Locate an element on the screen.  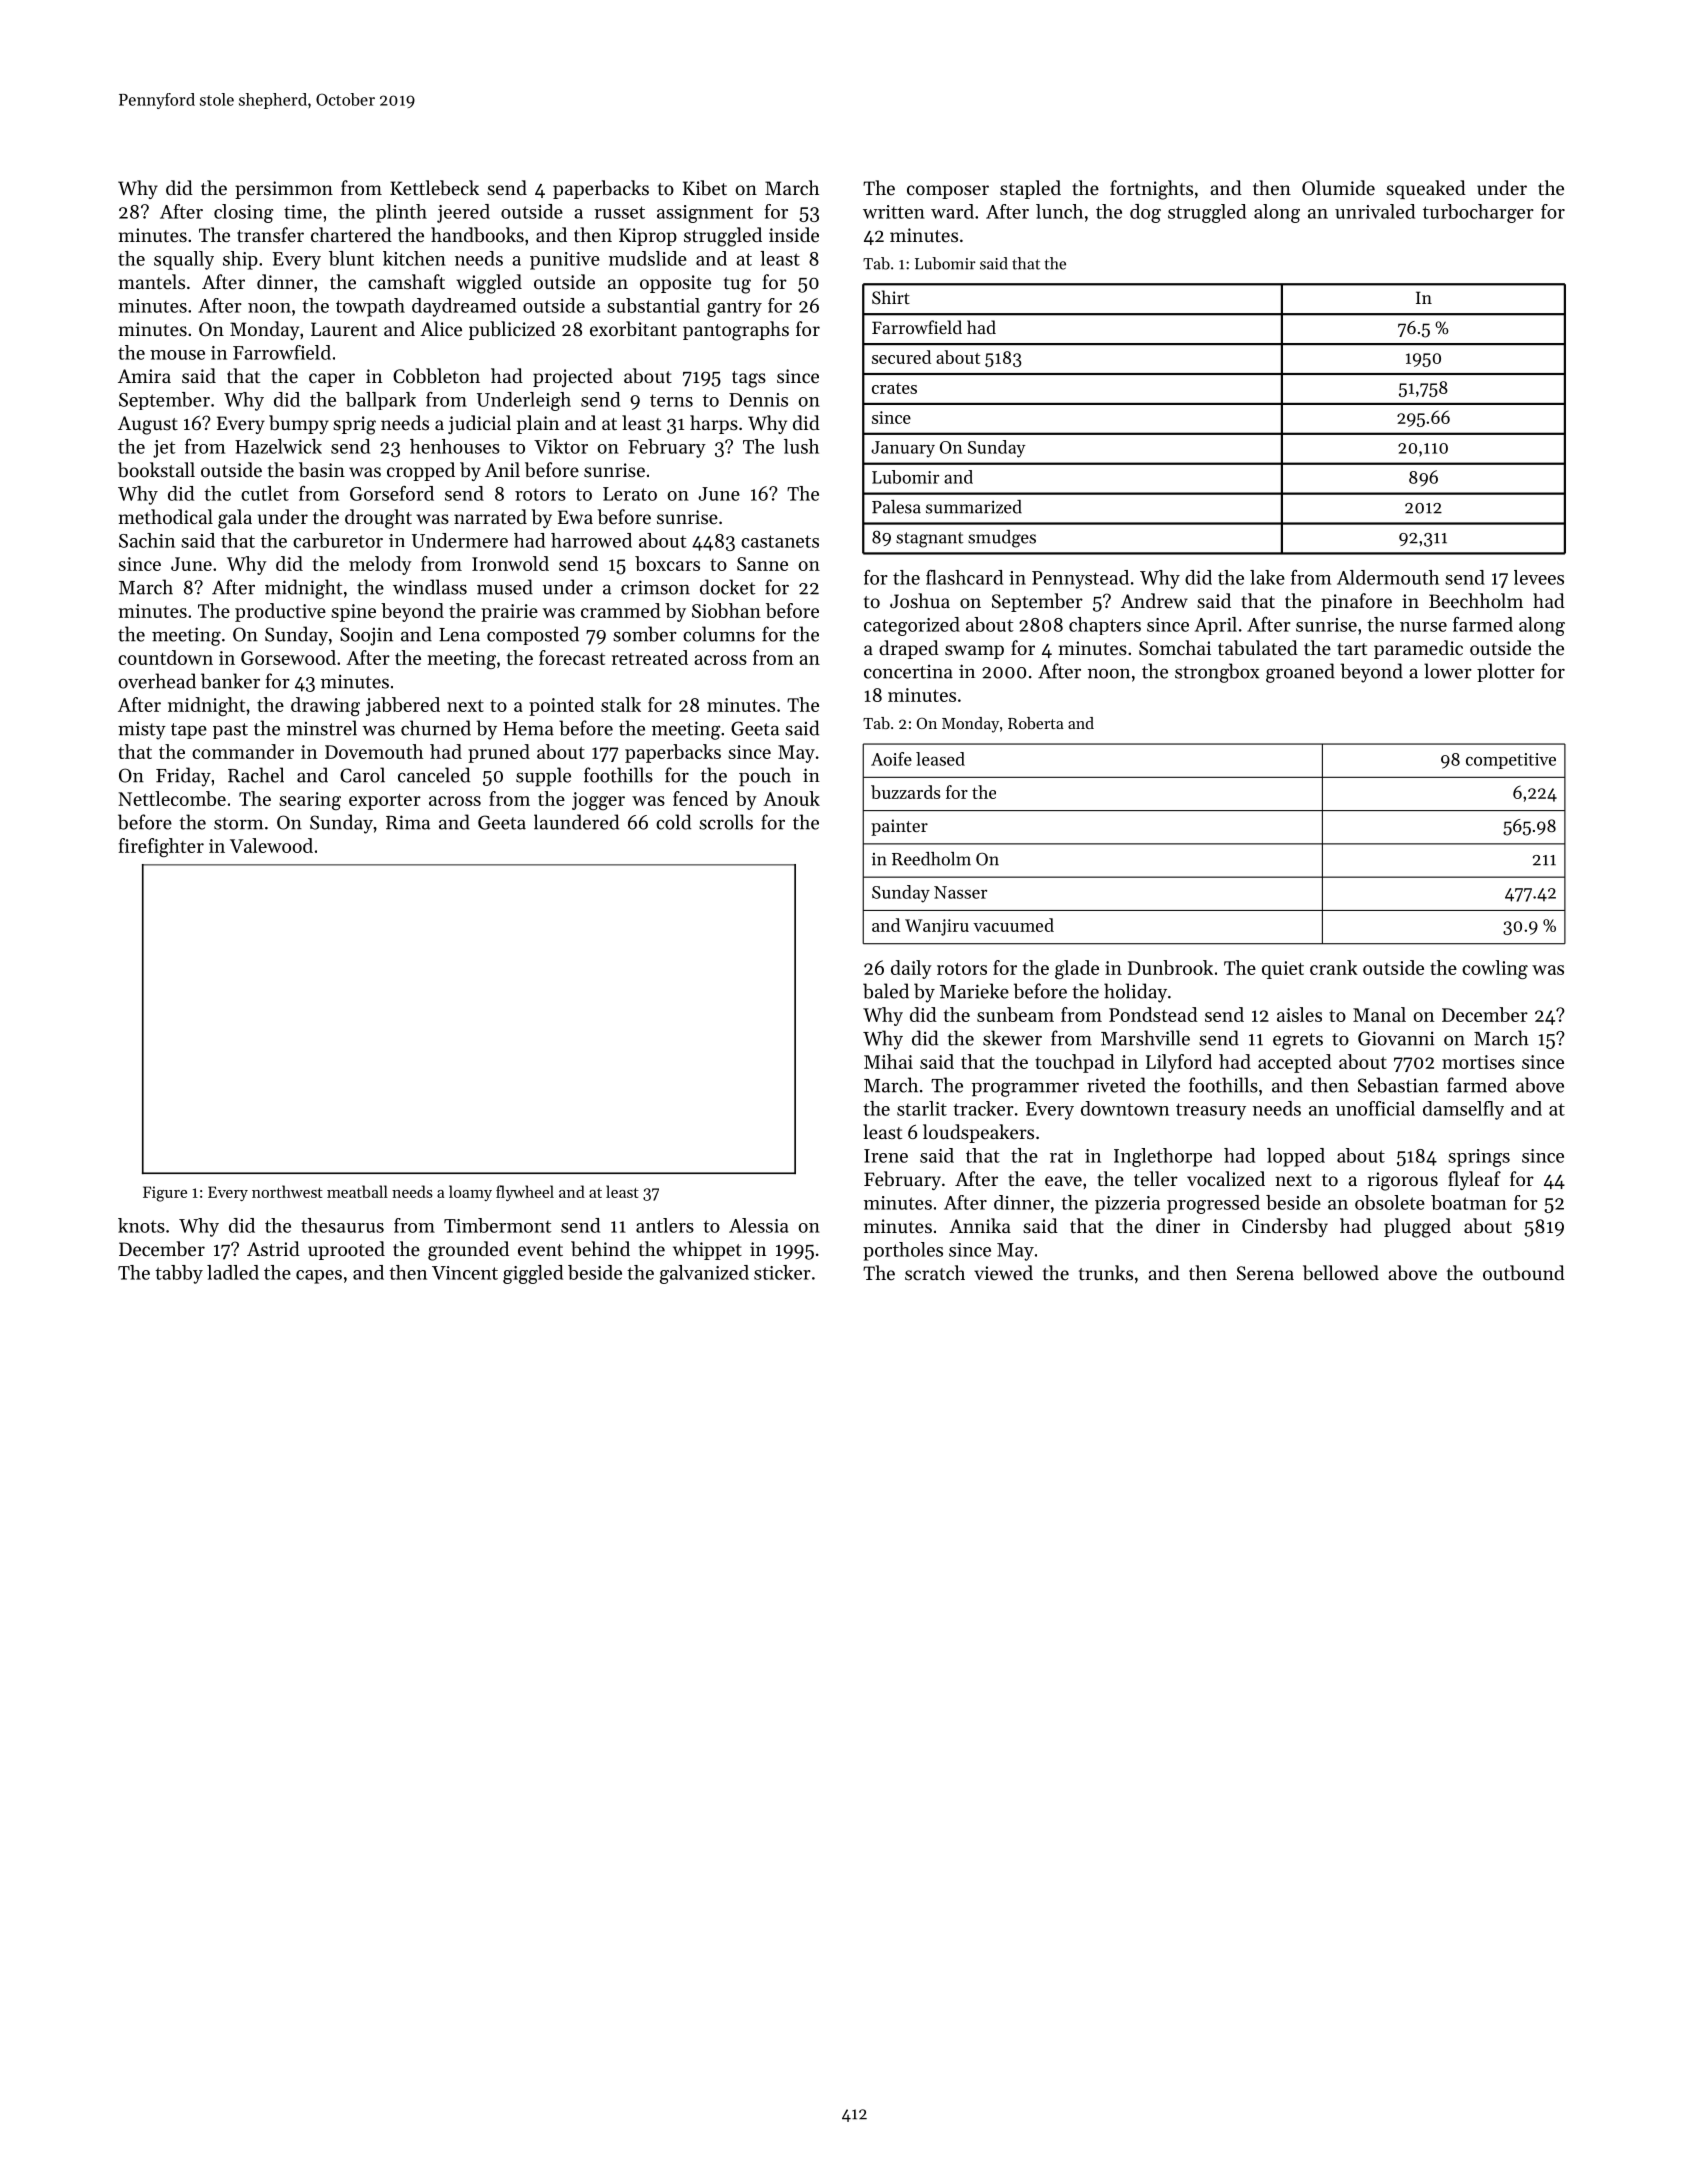
Figure is located at coordinates (165, 1194).
